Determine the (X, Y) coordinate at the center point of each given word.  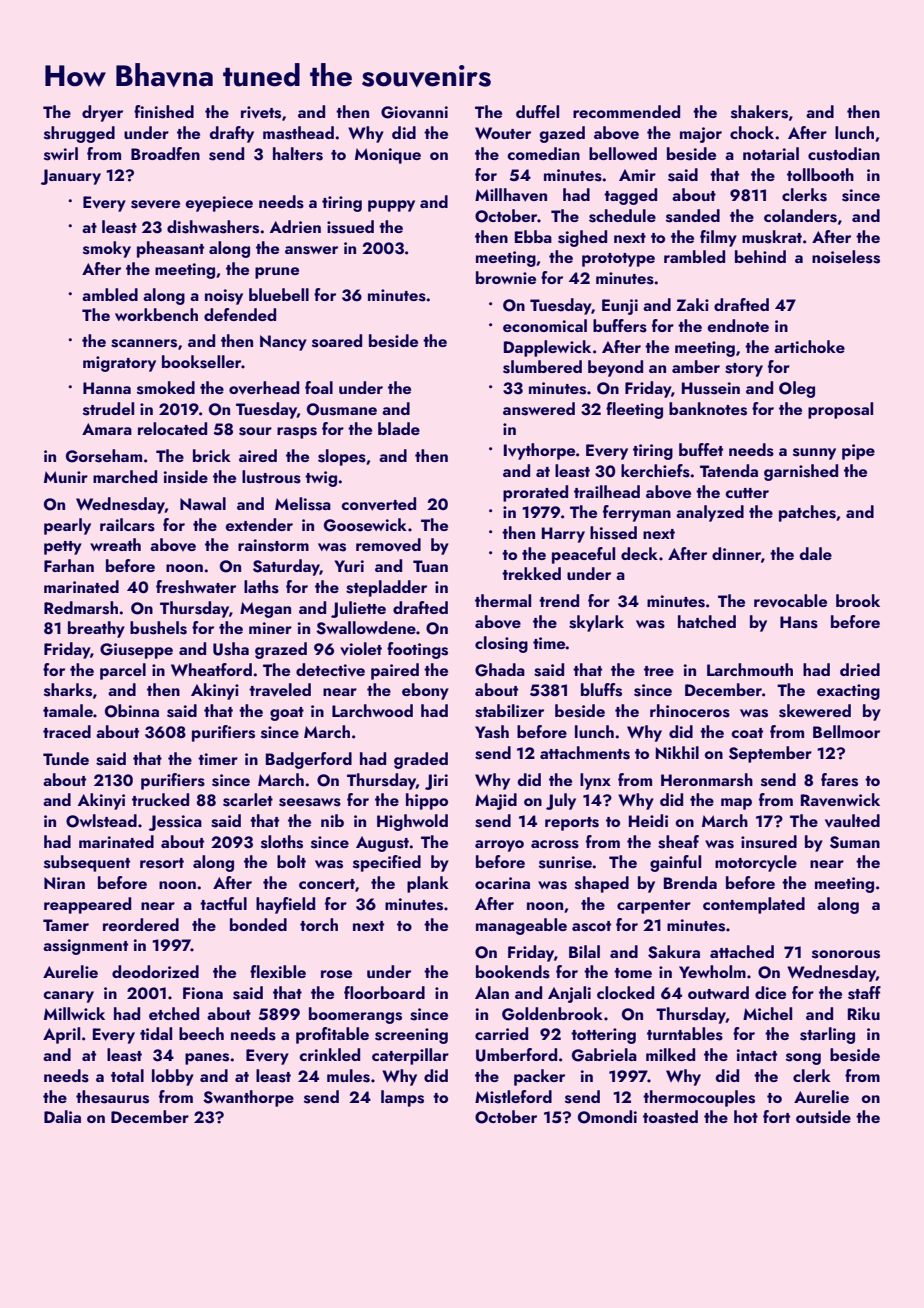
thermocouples (699, 1098)
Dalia (62, 1116)
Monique (388, 156)
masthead (298, 133)
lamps (402, 1098)
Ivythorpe (539, 451)
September (770, 754)
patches (807, 513)
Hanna (107, 388)
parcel (123, 671)
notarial (771, 153)
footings (417, 650)
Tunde (66, 758)
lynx (595, 781)
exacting (848, 692)
